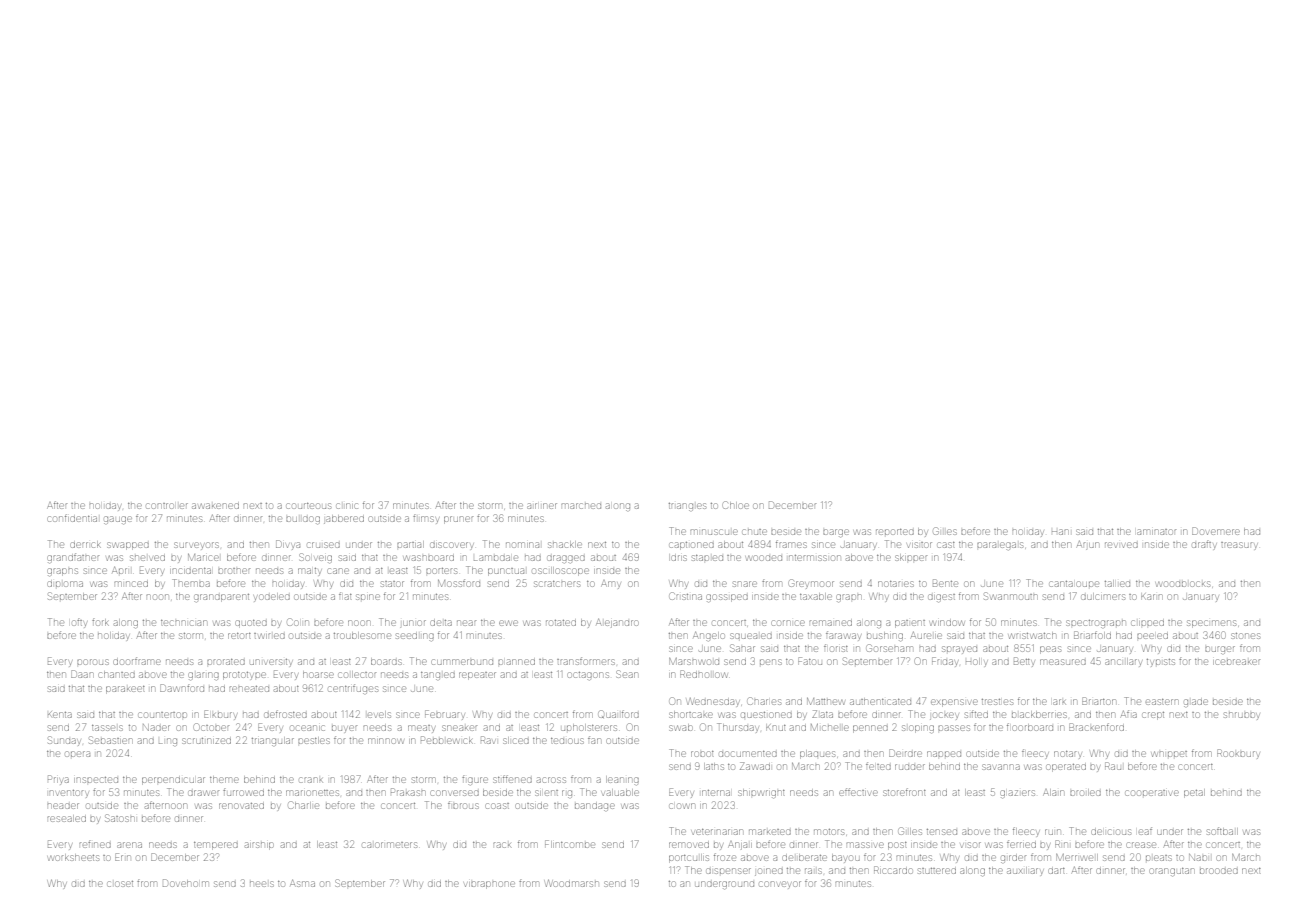  Describe the element at coordinates (73, 857) in the screenshot. I see `worksheets` at that location.
